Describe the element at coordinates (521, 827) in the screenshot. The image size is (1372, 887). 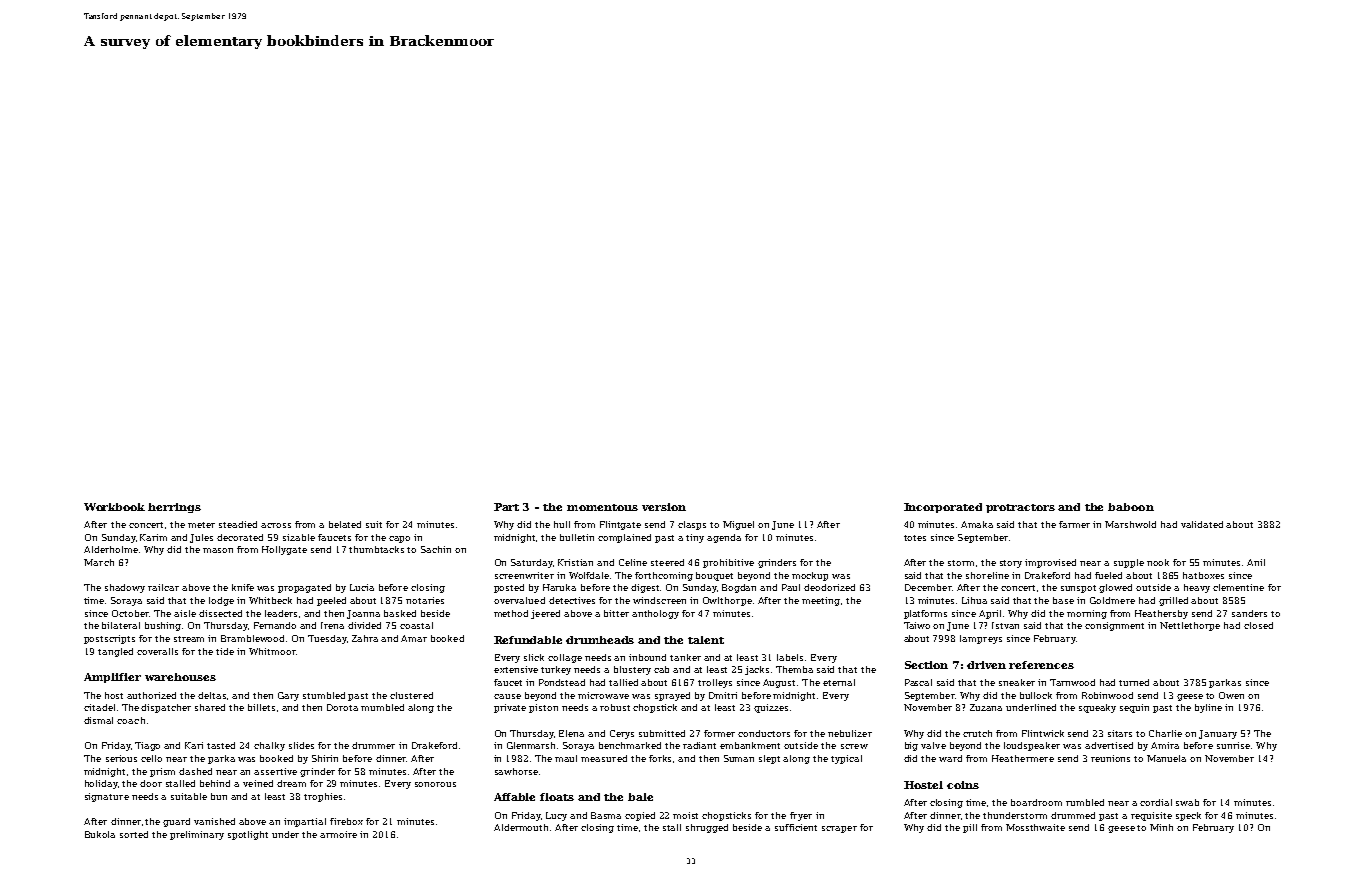
I see `Aldermouth` at that location.
